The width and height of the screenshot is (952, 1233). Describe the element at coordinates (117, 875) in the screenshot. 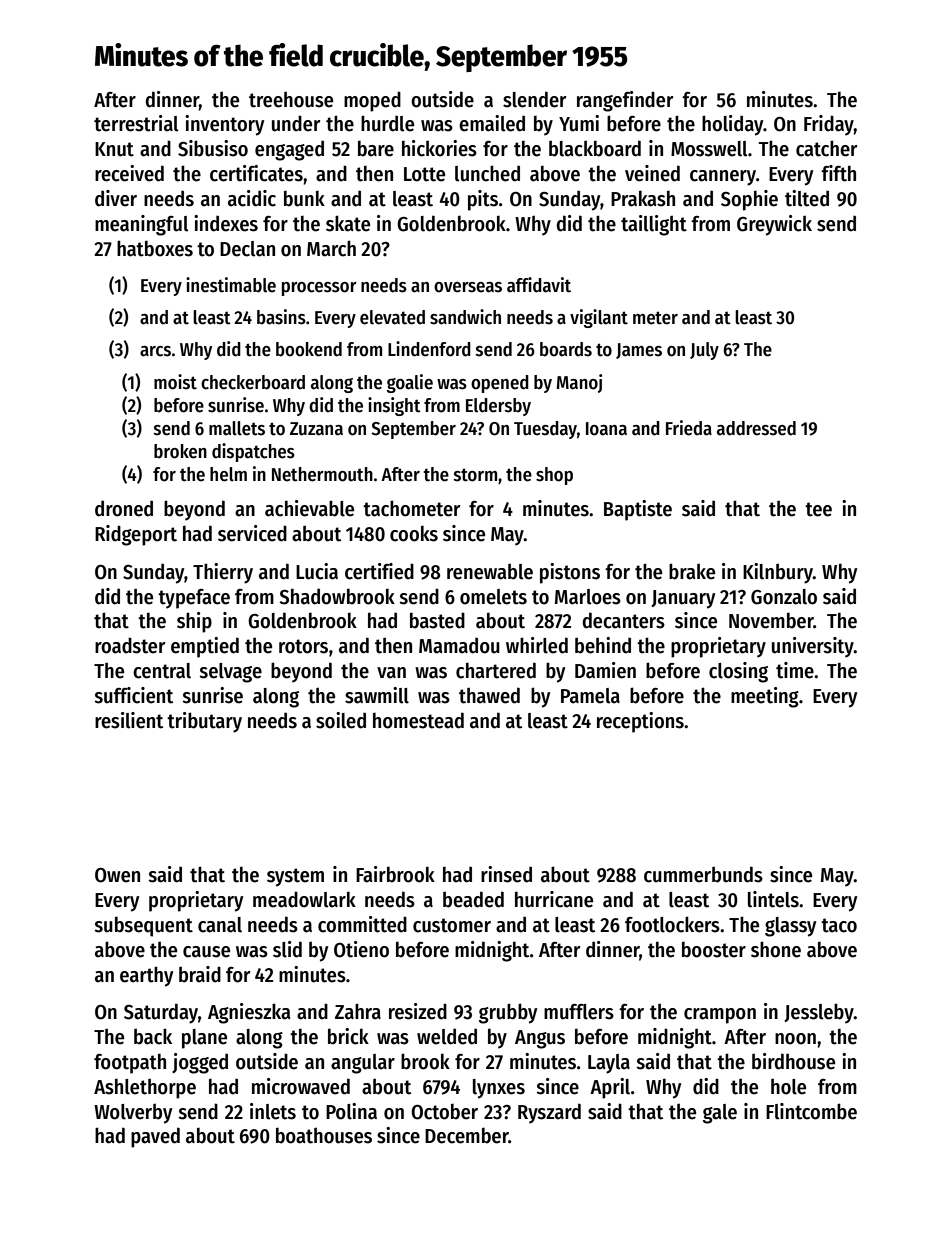

I see `Owen` at that location.
